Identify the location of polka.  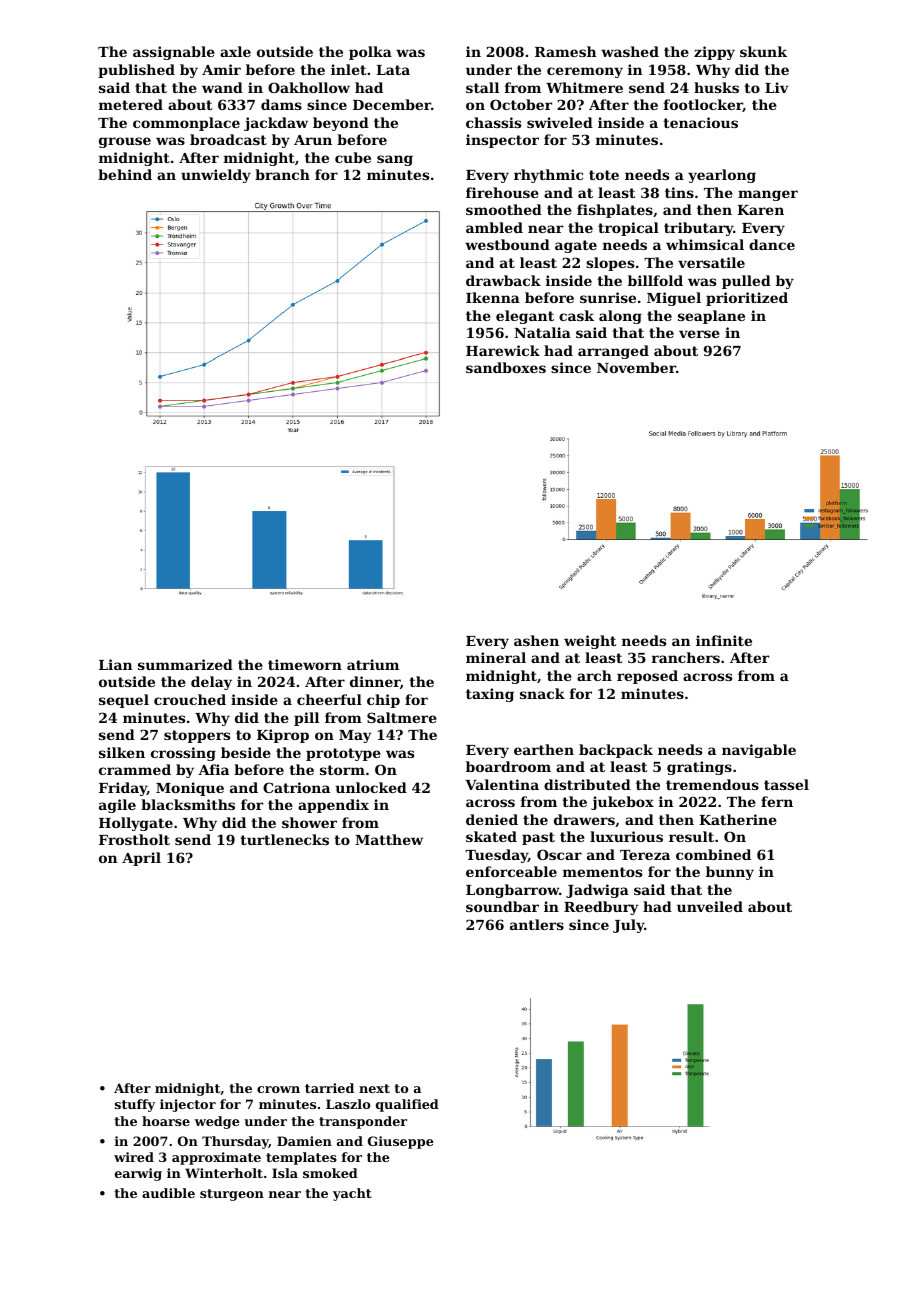
(370, 53).
